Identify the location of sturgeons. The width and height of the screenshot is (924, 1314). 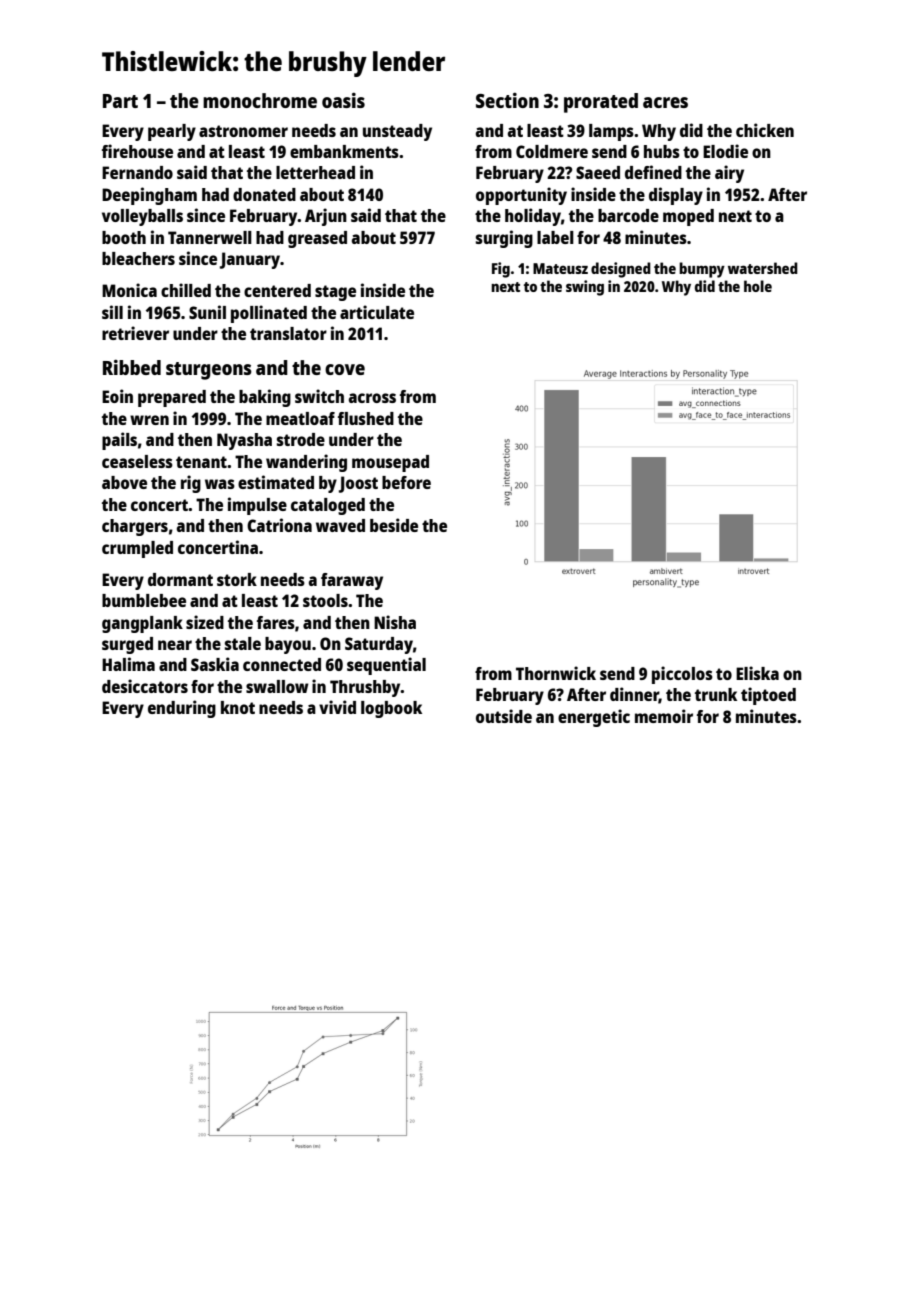
(209, 371).
